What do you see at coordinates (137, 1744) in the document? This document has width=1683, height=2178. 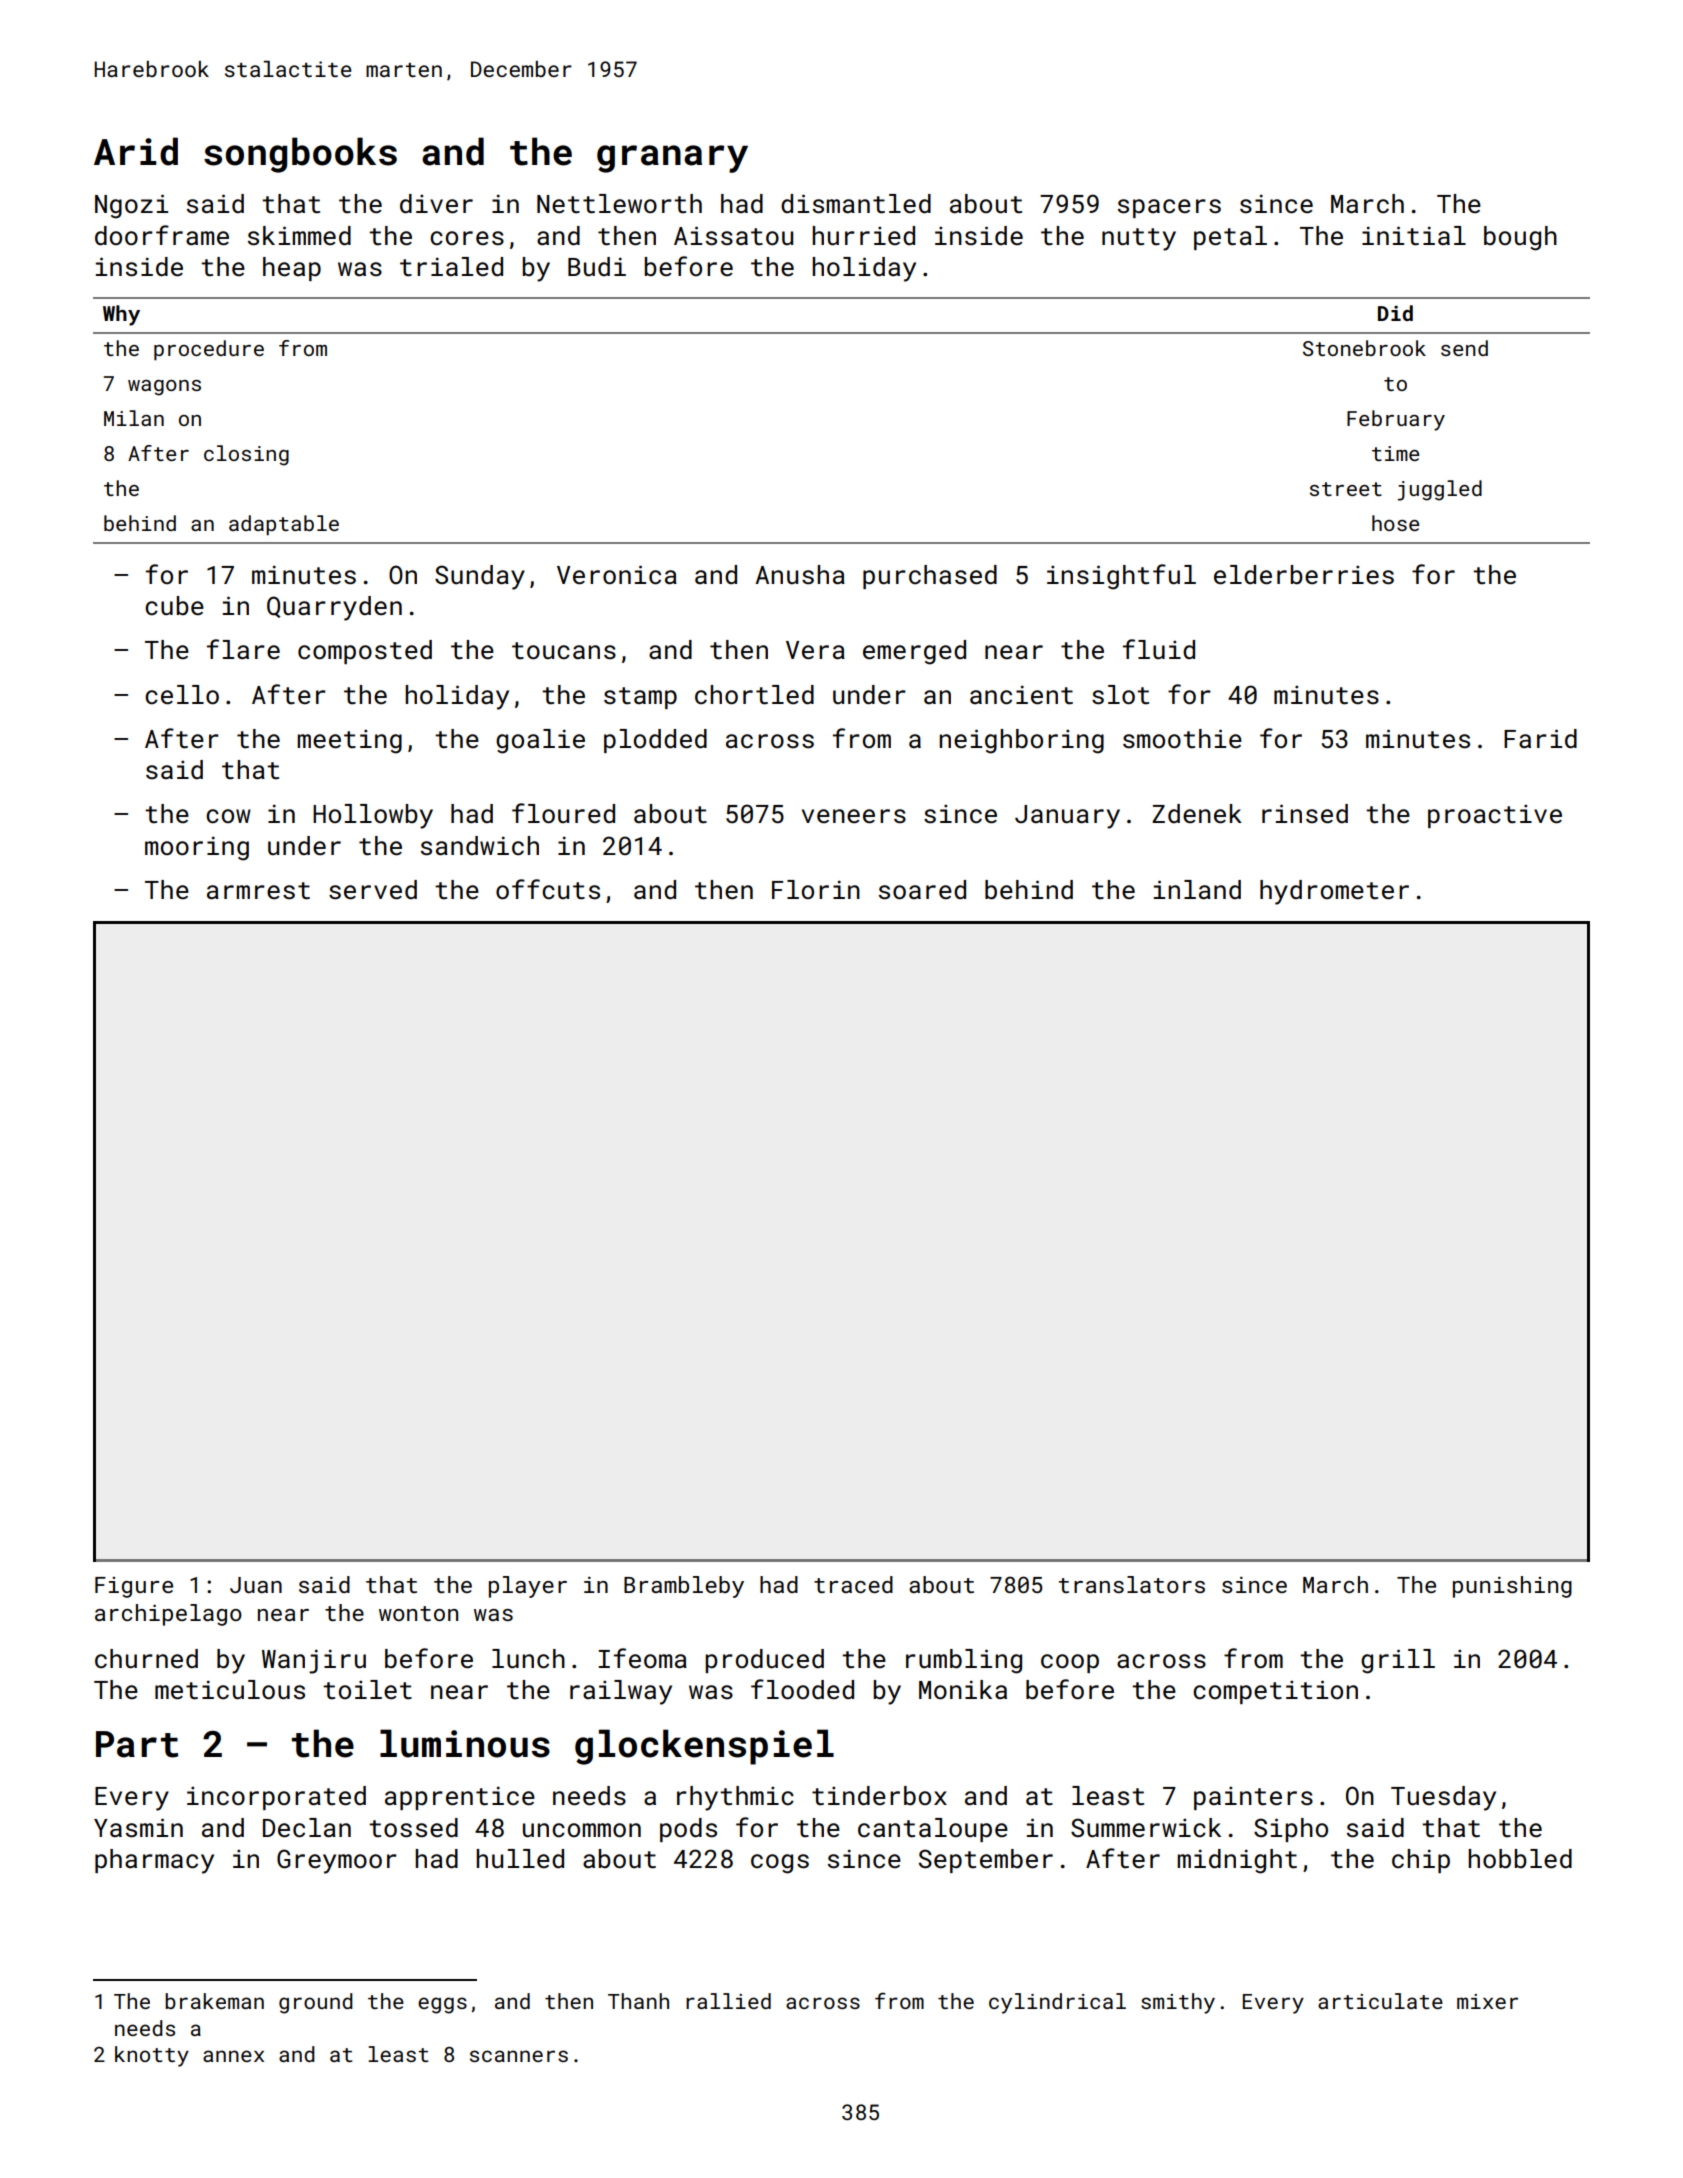 I see `Part` at bounding box center [137, 1744].
